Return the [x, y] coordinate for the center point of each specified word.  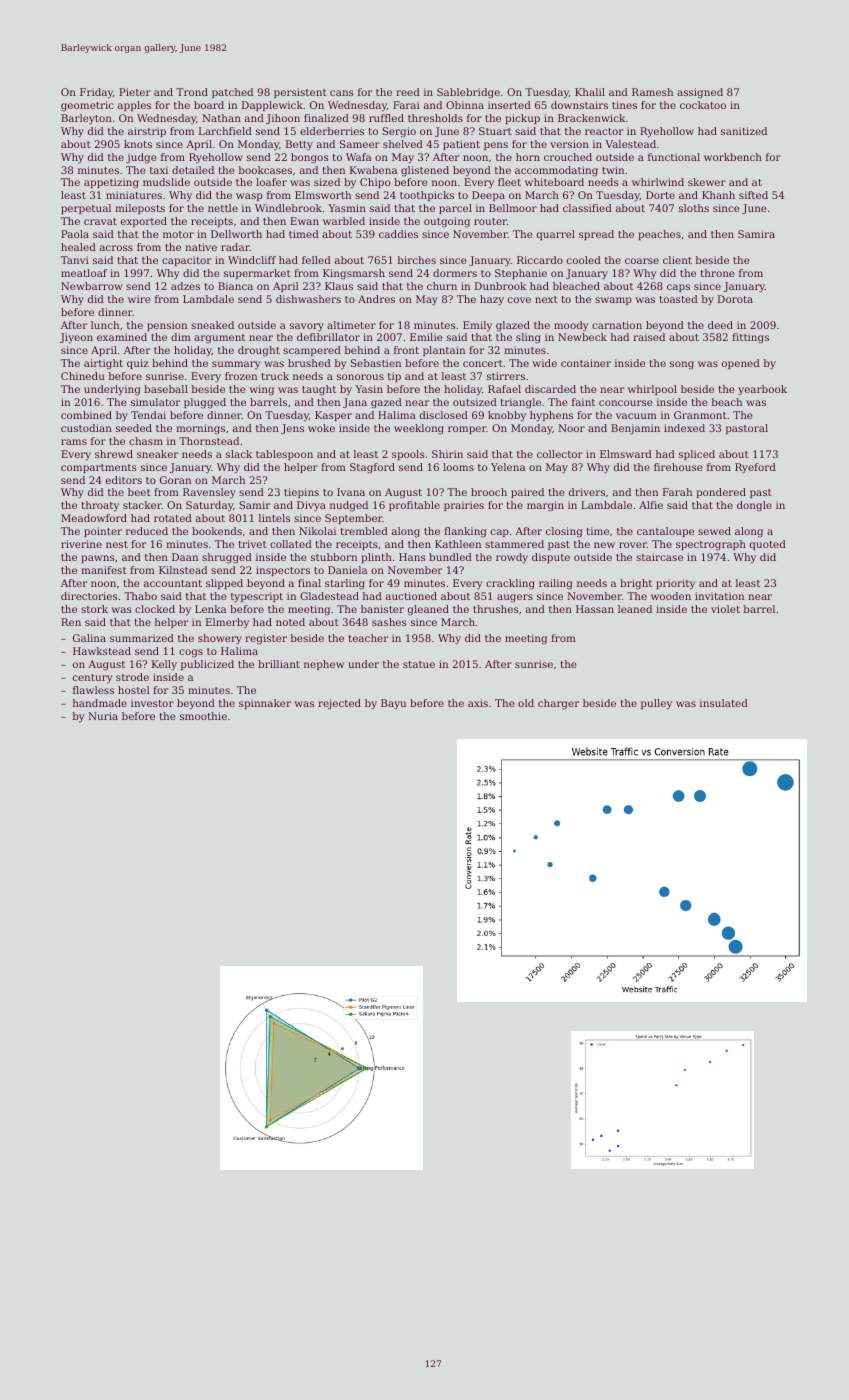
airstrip [147, 132]
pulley [656, 704]
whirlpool [652, 390]
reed [408, 92]
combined [86, 415]
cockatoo [703, 105]
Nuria [103, 716]
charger [558, 704]
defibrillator [328, 337]
